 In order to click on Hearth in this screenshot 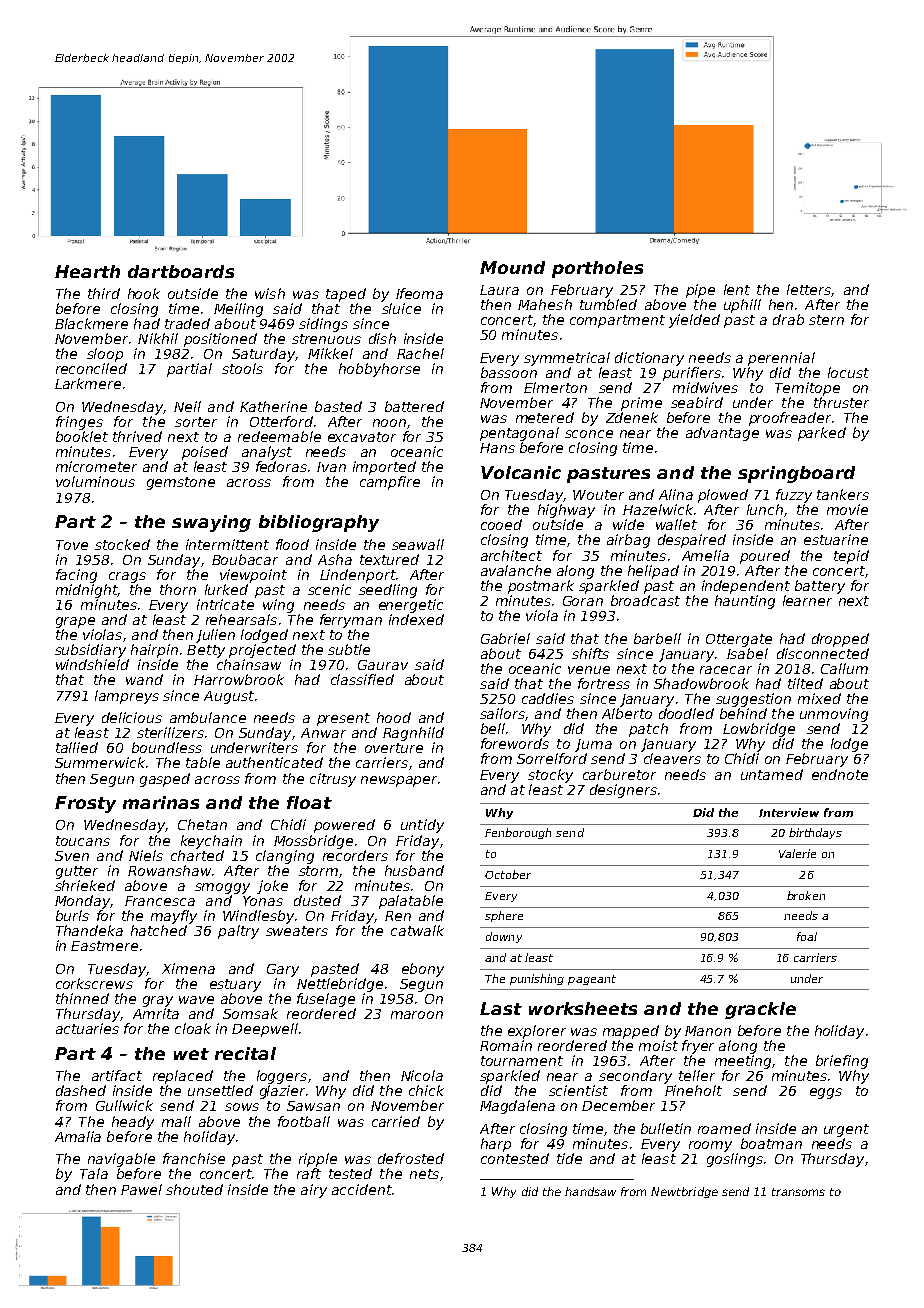, I will do `click(87, 271)`.
